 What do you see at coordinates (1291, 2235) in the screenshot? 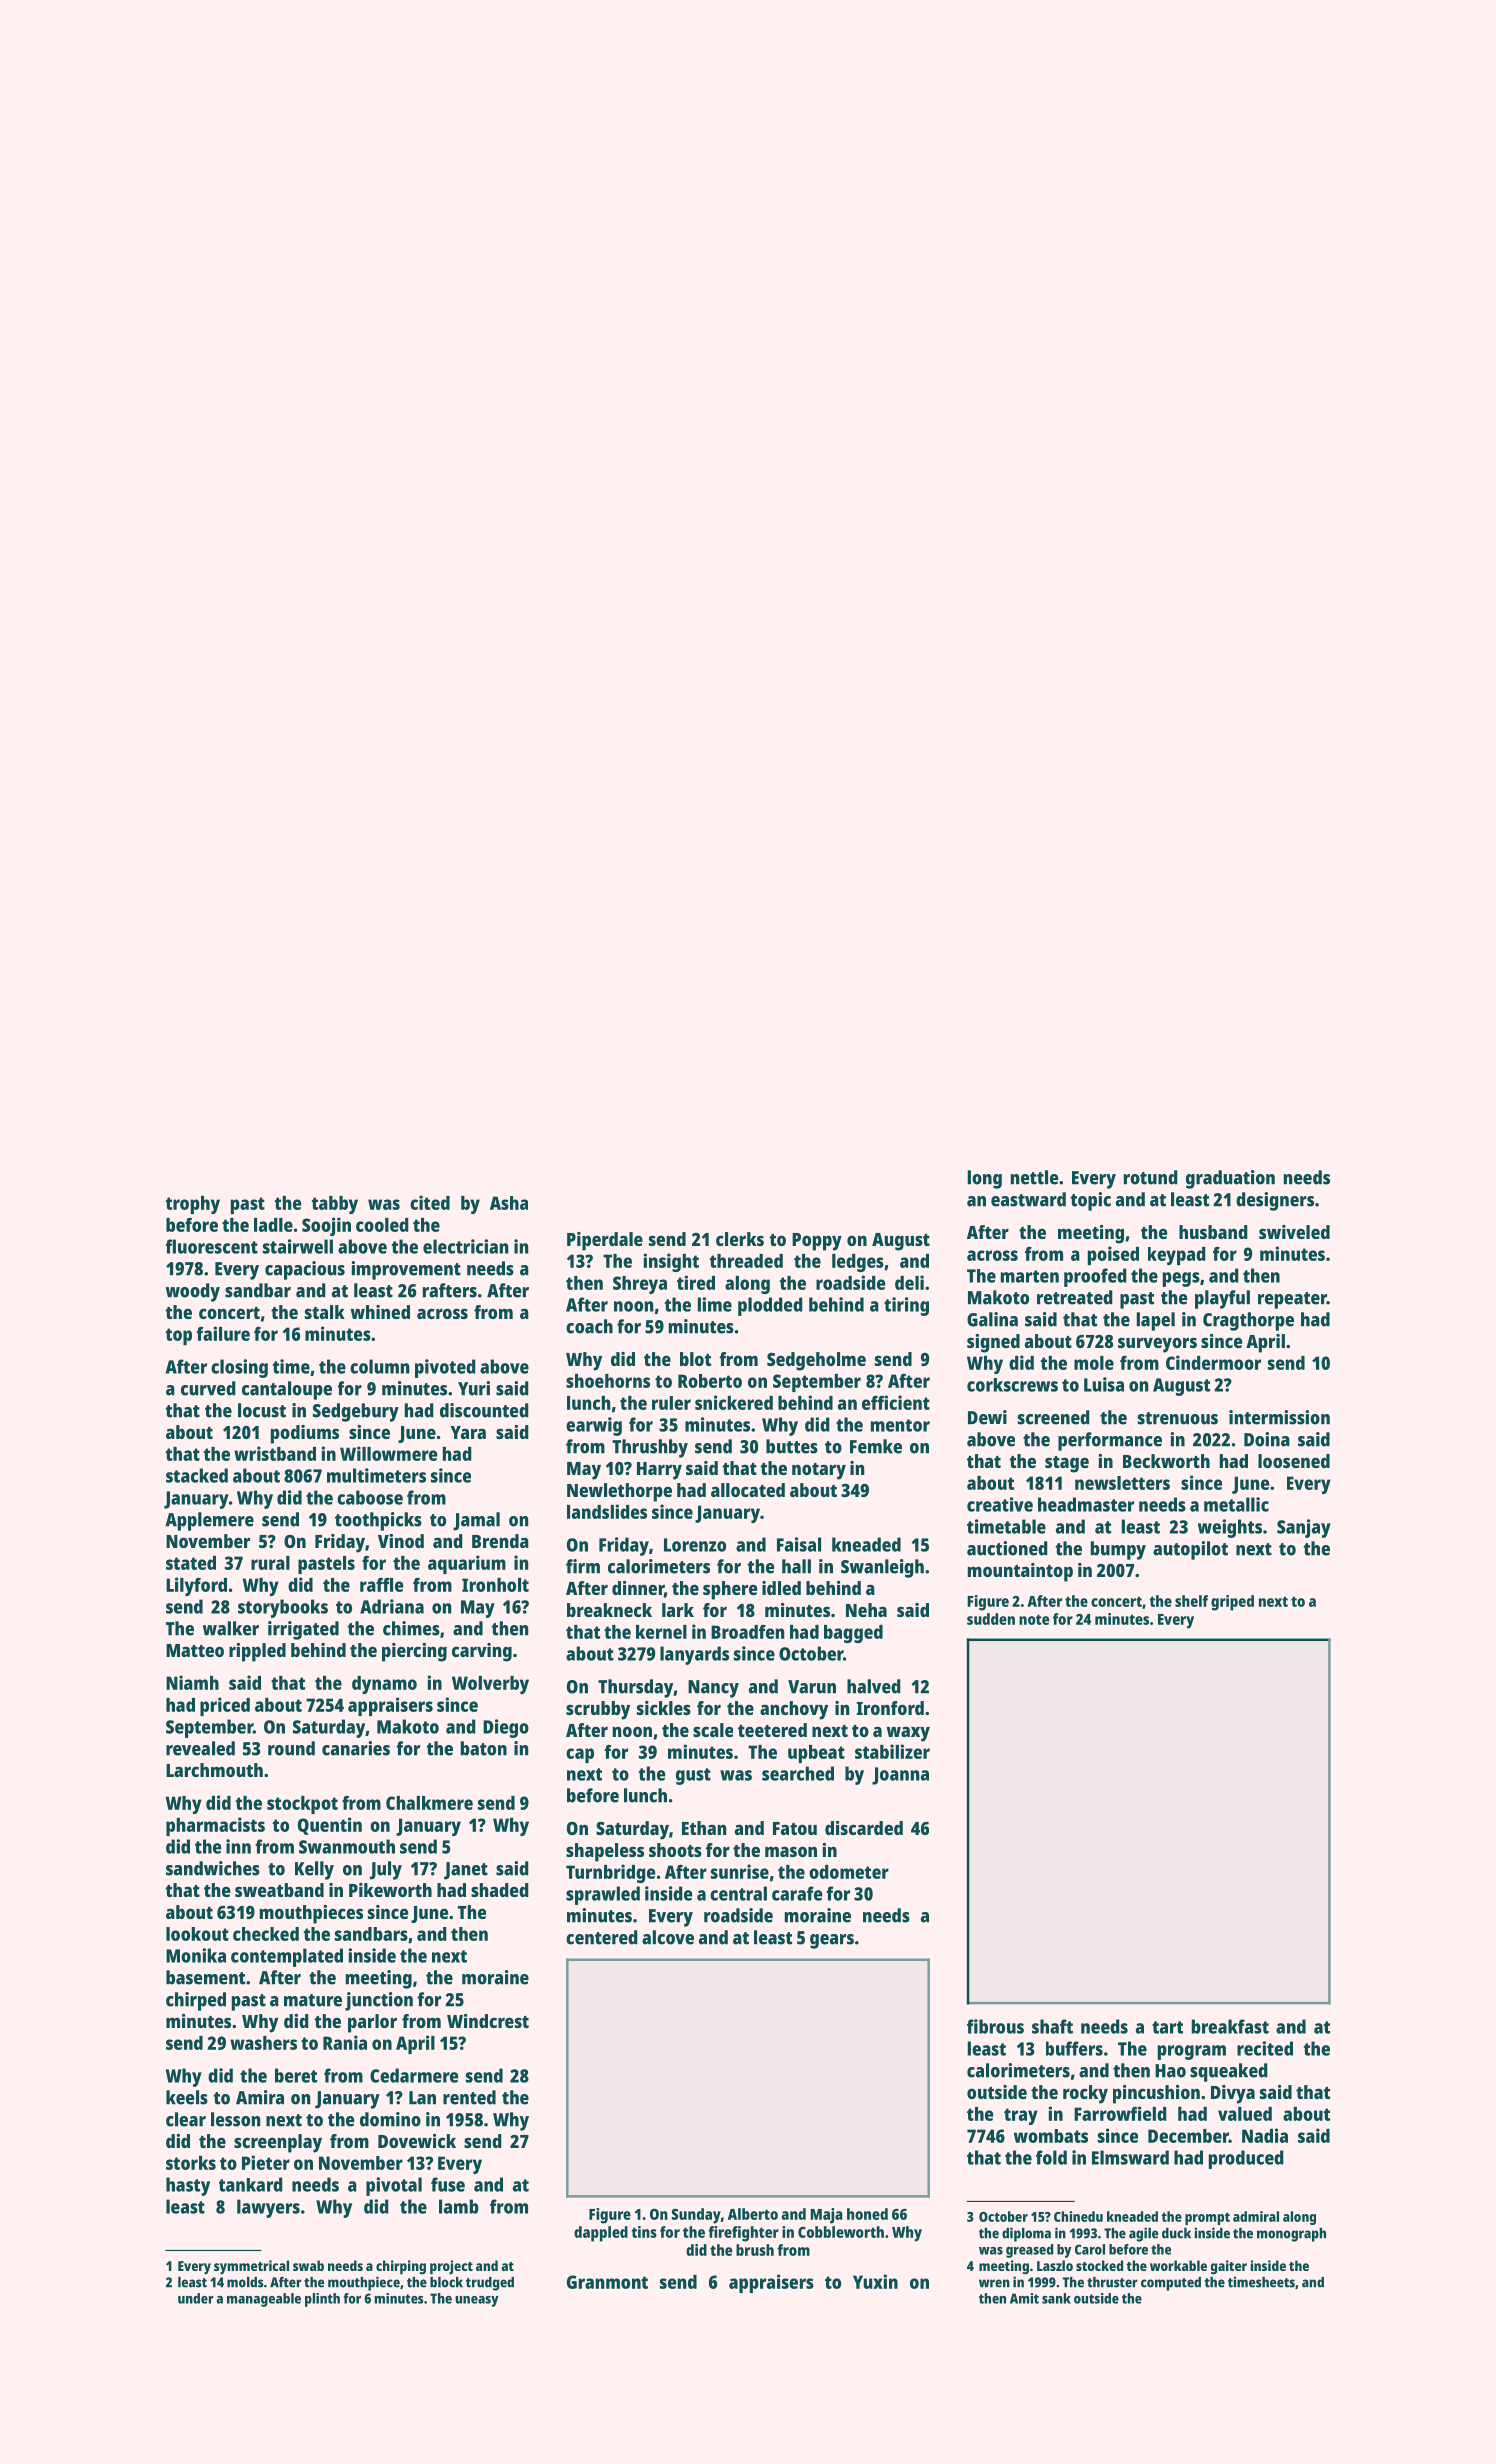
I see `monograph` at bounding box center [1291, 2235].
